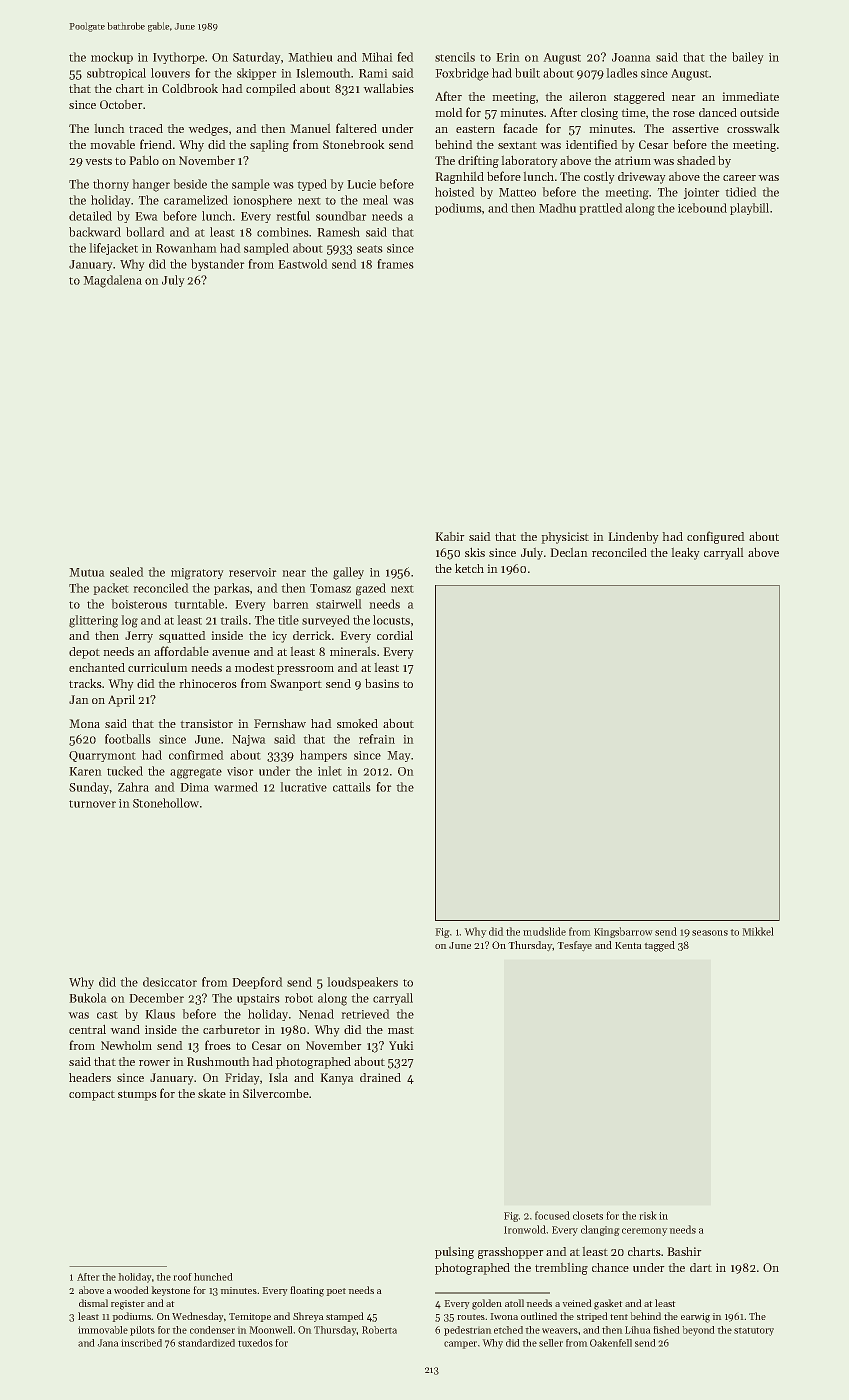 The image size is (849, 1400). I want to click on Silvercombe, so click(276, 1093).
